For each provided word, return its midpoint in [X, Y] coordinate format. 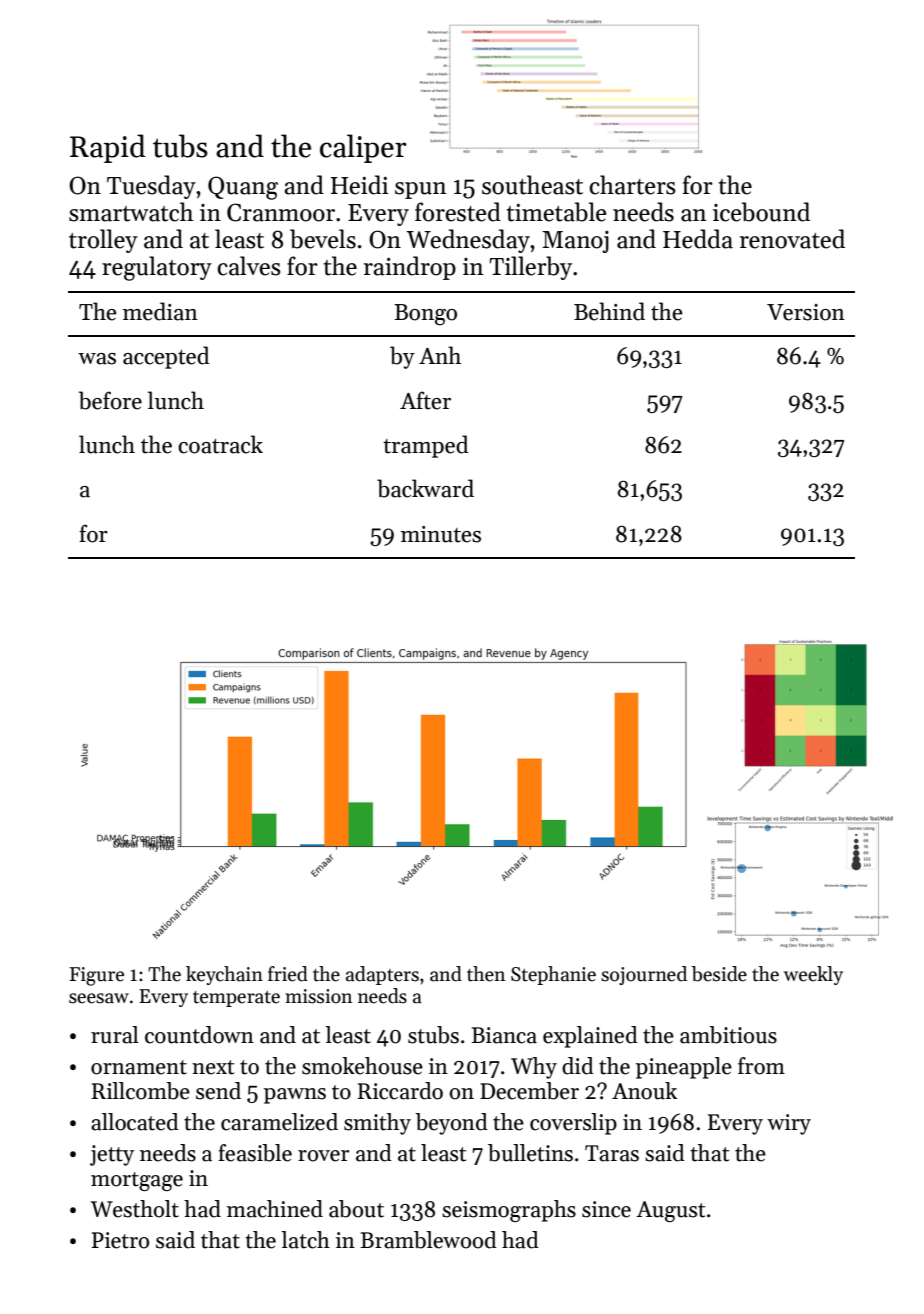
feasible [255, 1153]
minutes [441, 534]
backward [425, 488]
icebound [761, 212]
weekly [813, 975]
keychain [224, 975]
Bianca [504, 1035]
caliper [363, 148]
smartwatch [131, 212]
